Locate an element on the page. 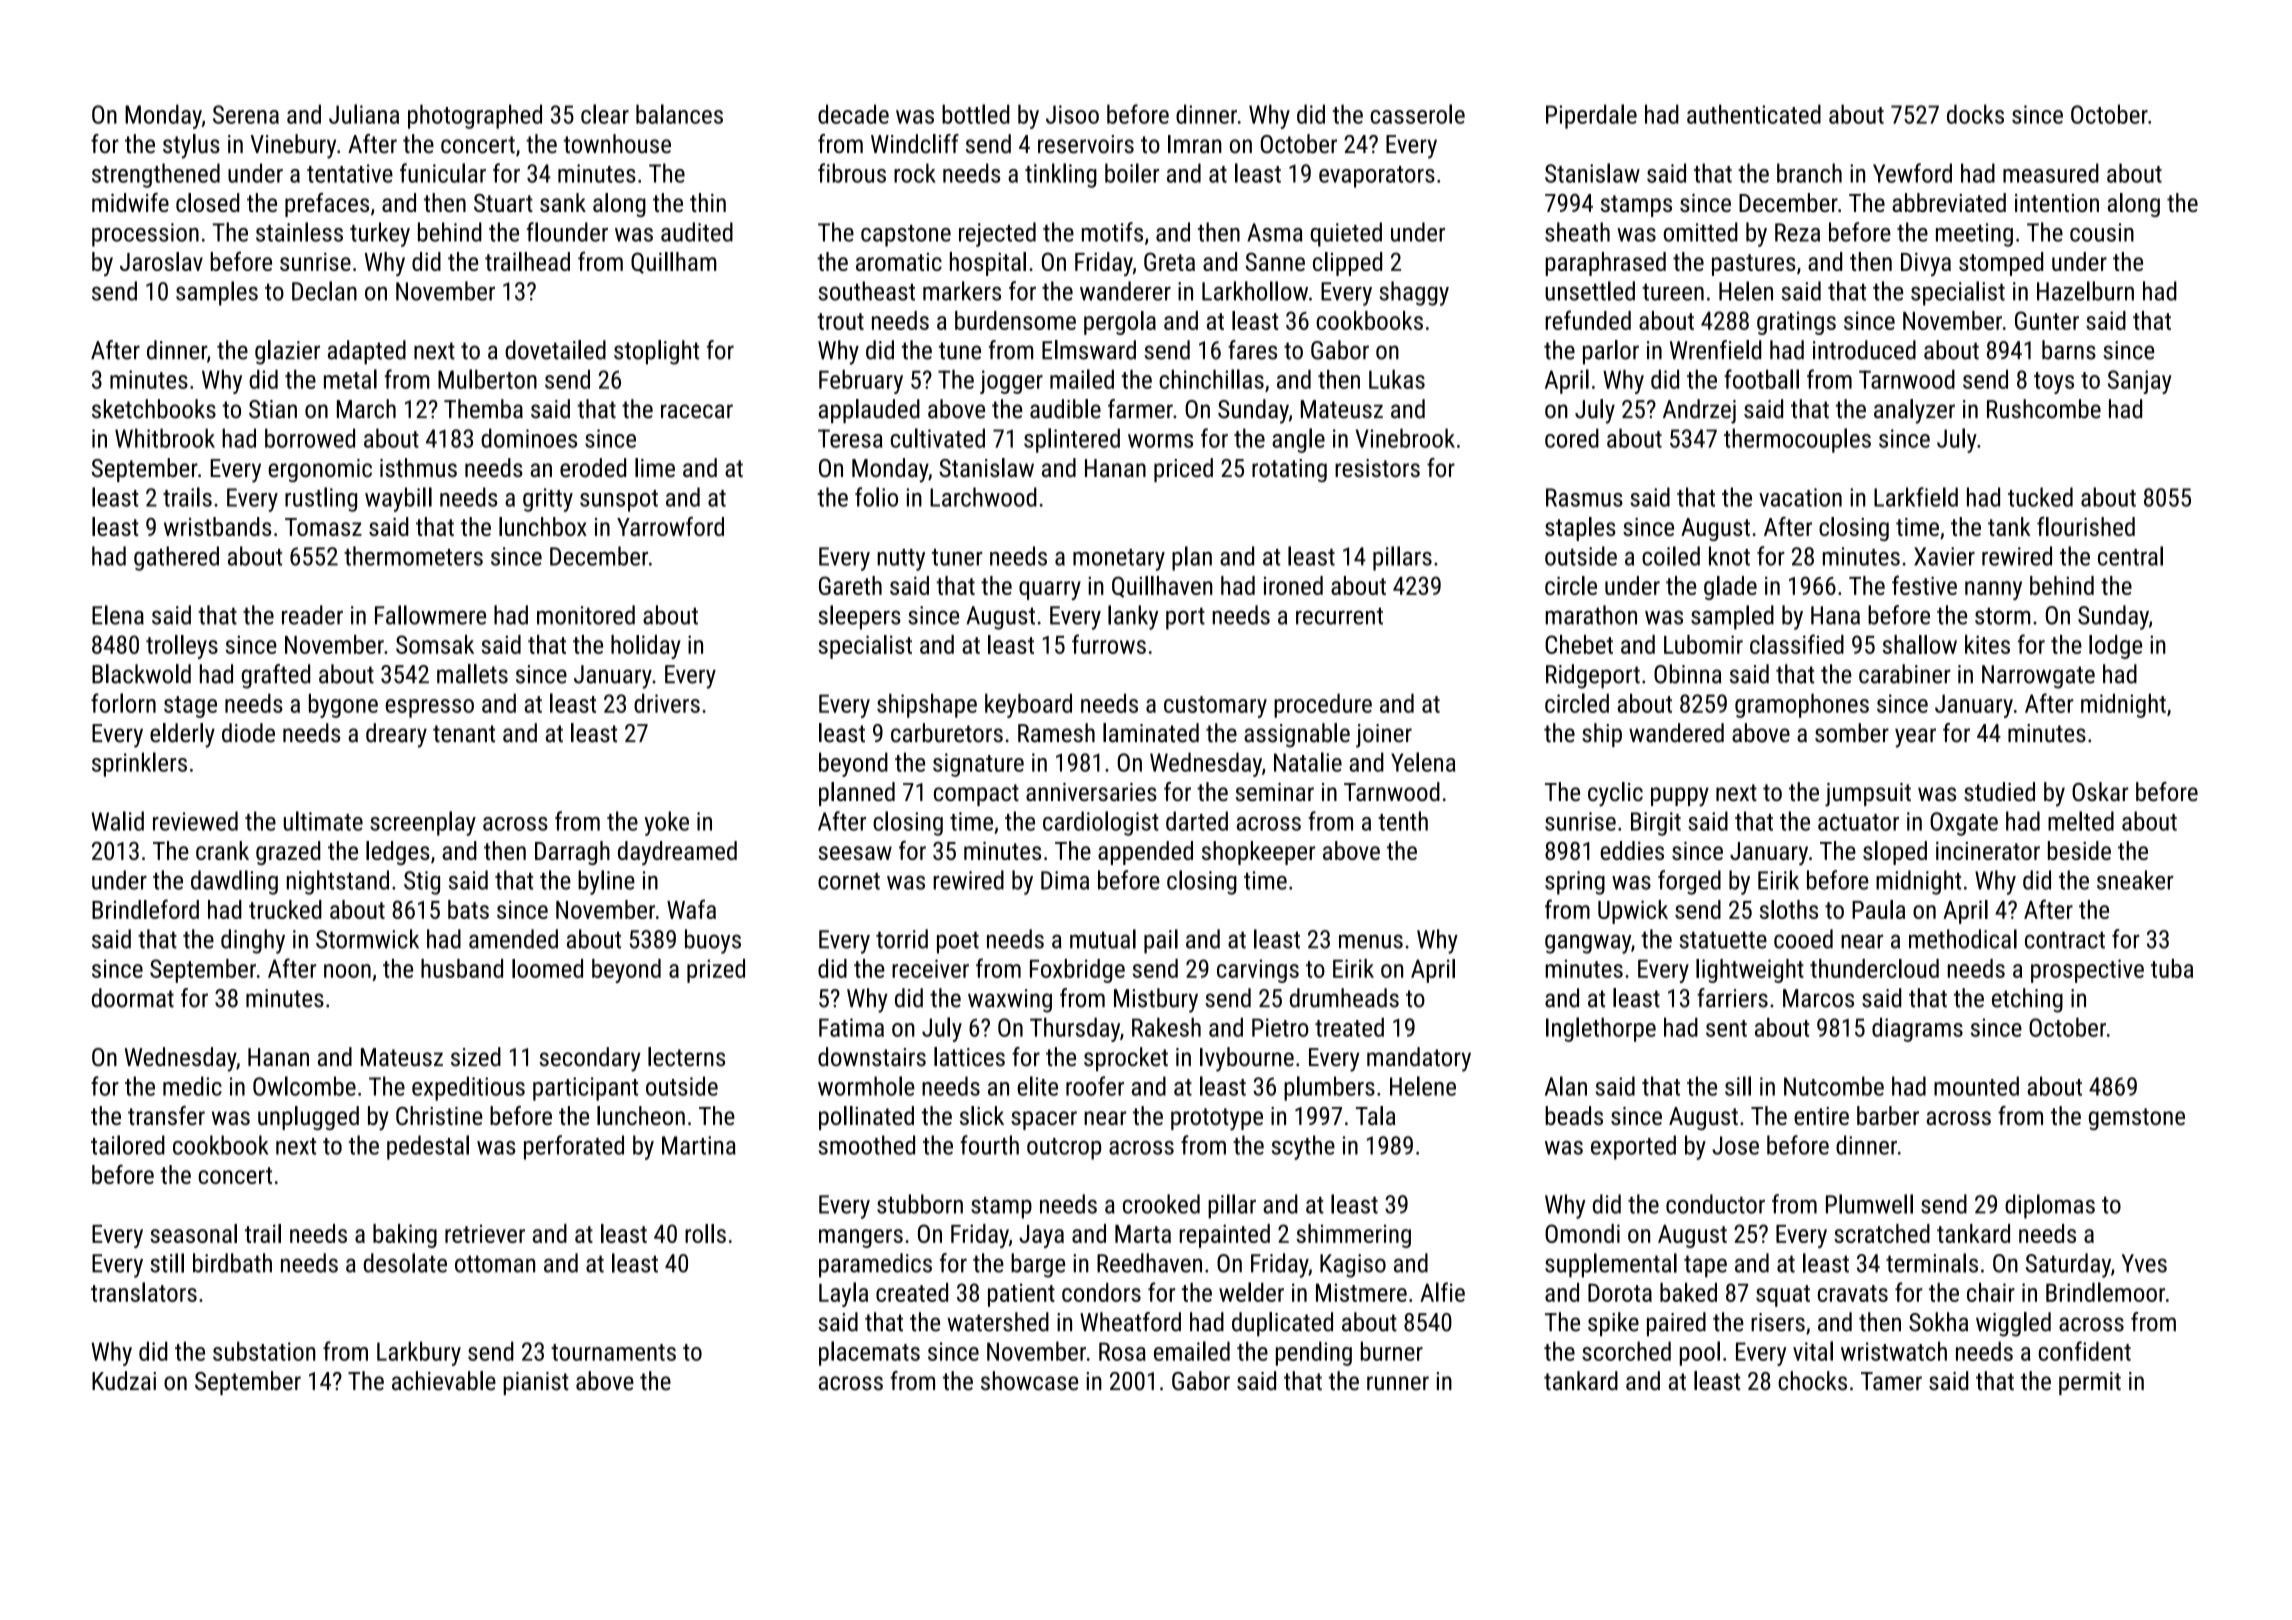 The height and width of the image is (1620, 2292). scythe is located at coordinates (1303, 1147).
